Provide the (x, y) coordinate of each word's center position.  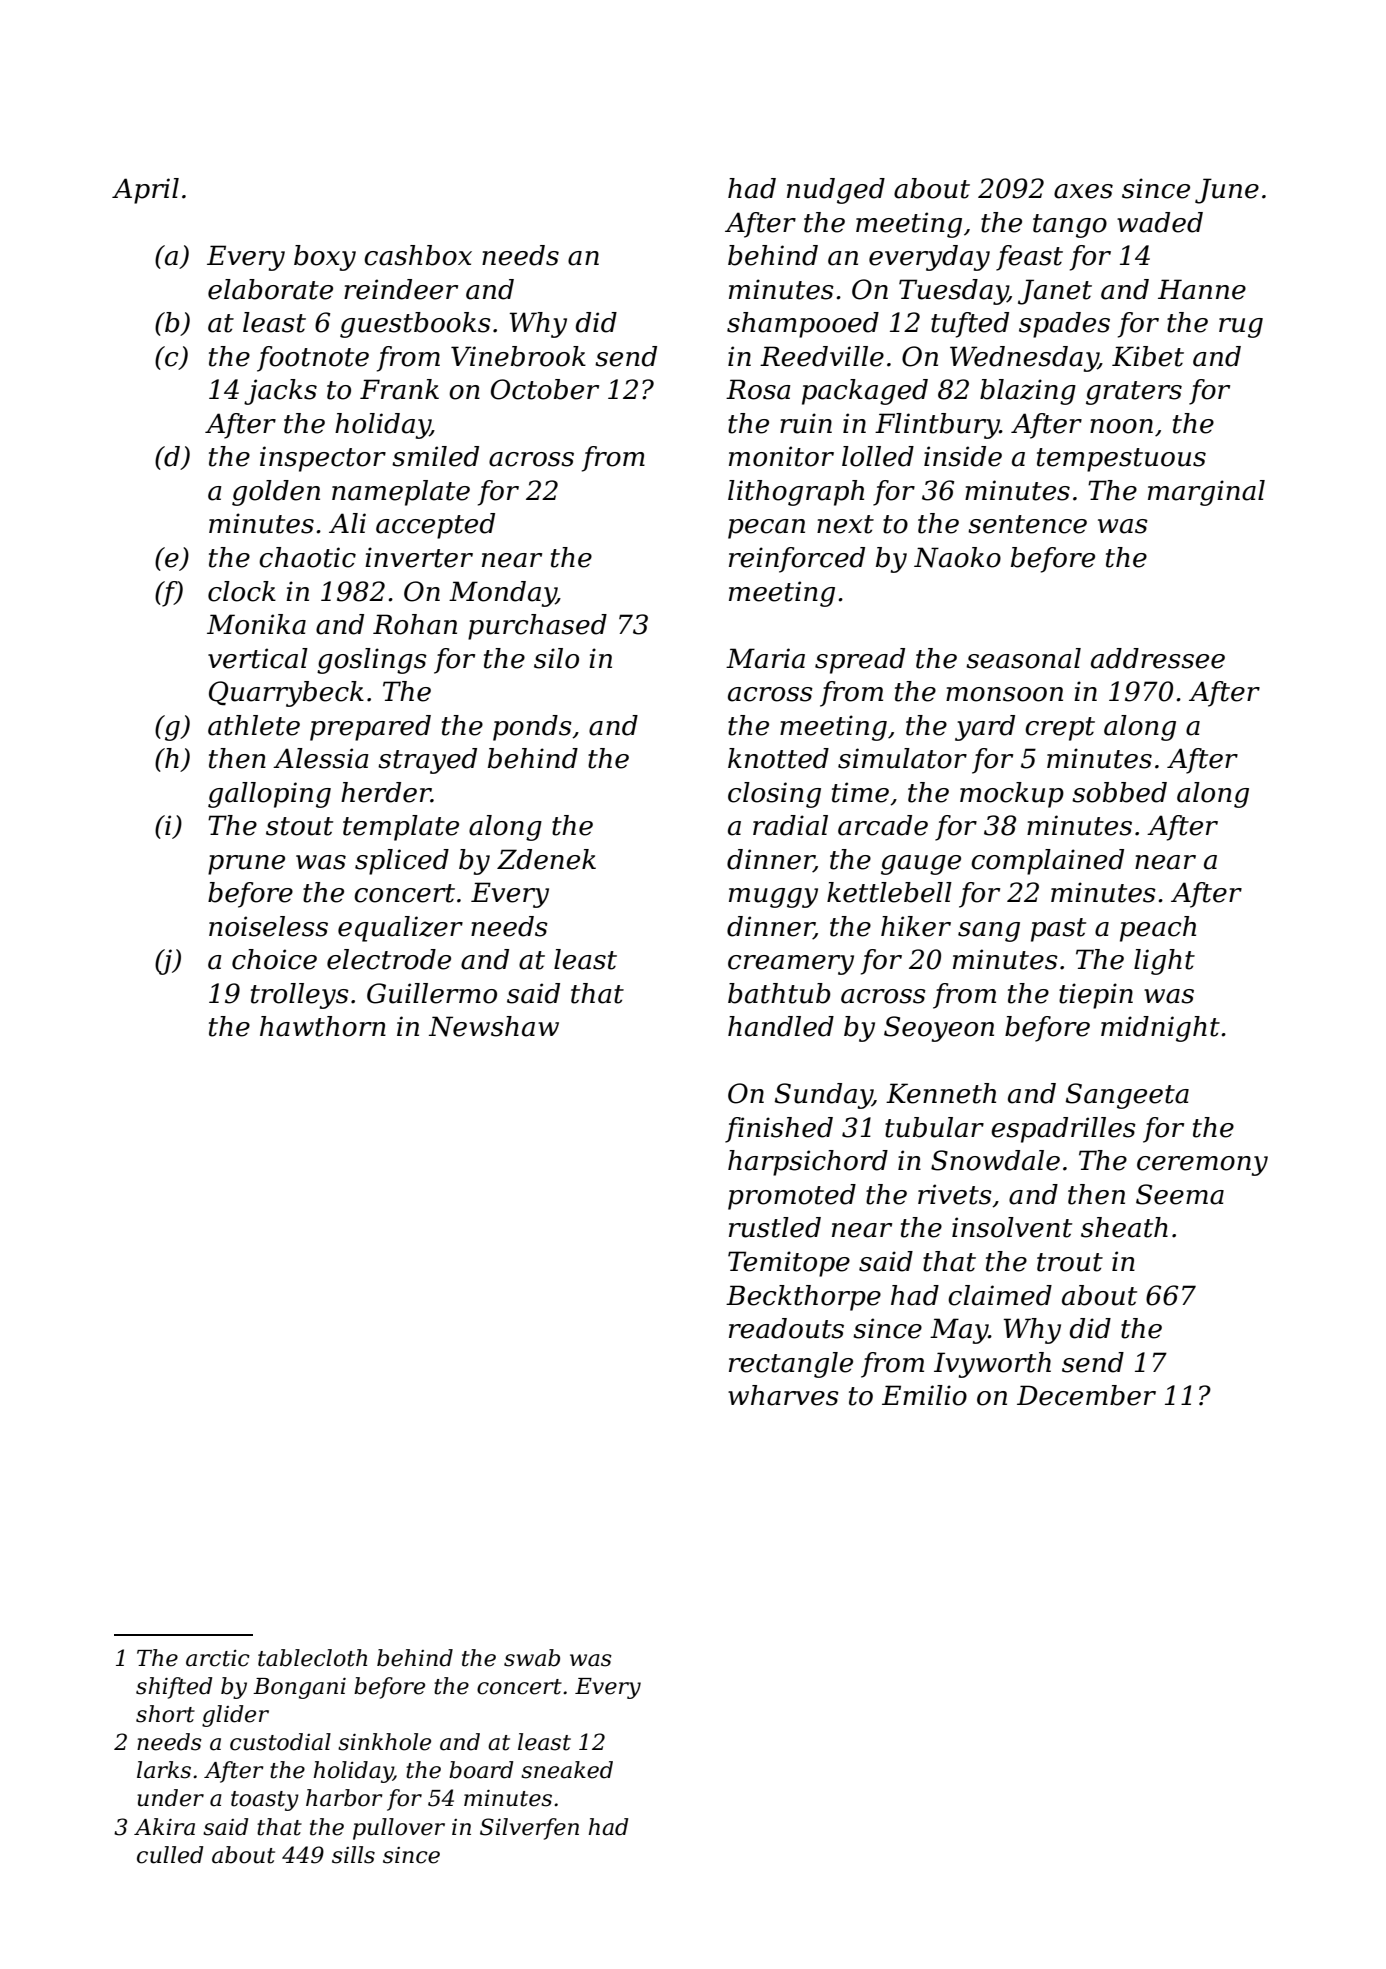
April (145, 191)
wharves (783, 1395)
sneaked (567, 1770)
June (1227, 191)
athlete (254, 725)
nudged (836, 191)
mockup (1012, 795)
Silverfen (529, 1829)
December (1086, 1395)
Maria (765, 658)
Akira (164, 1827)
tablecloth (312, 1658)
